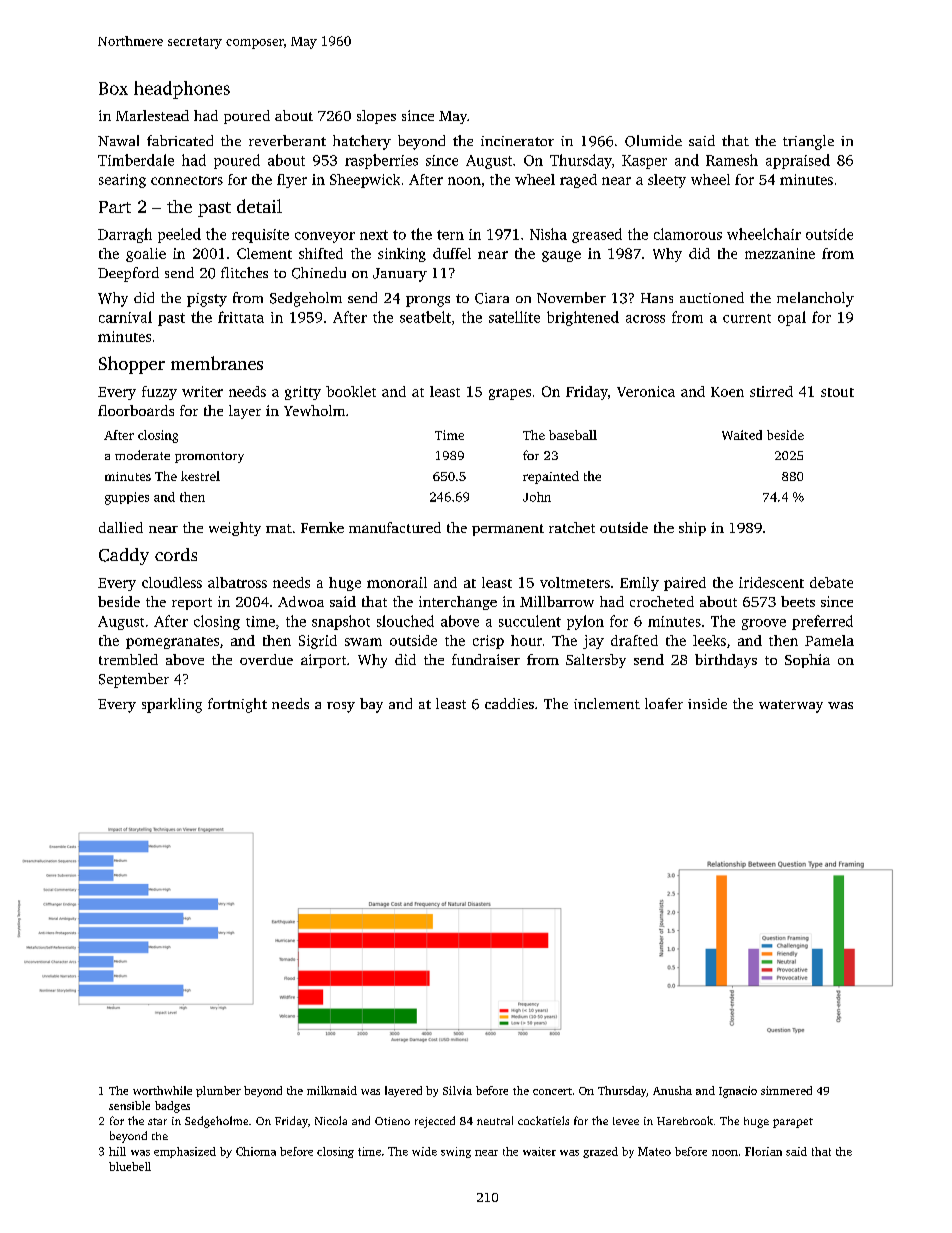 The image size is (952, 1233). I want to click on slopes, so click(376, 117).
